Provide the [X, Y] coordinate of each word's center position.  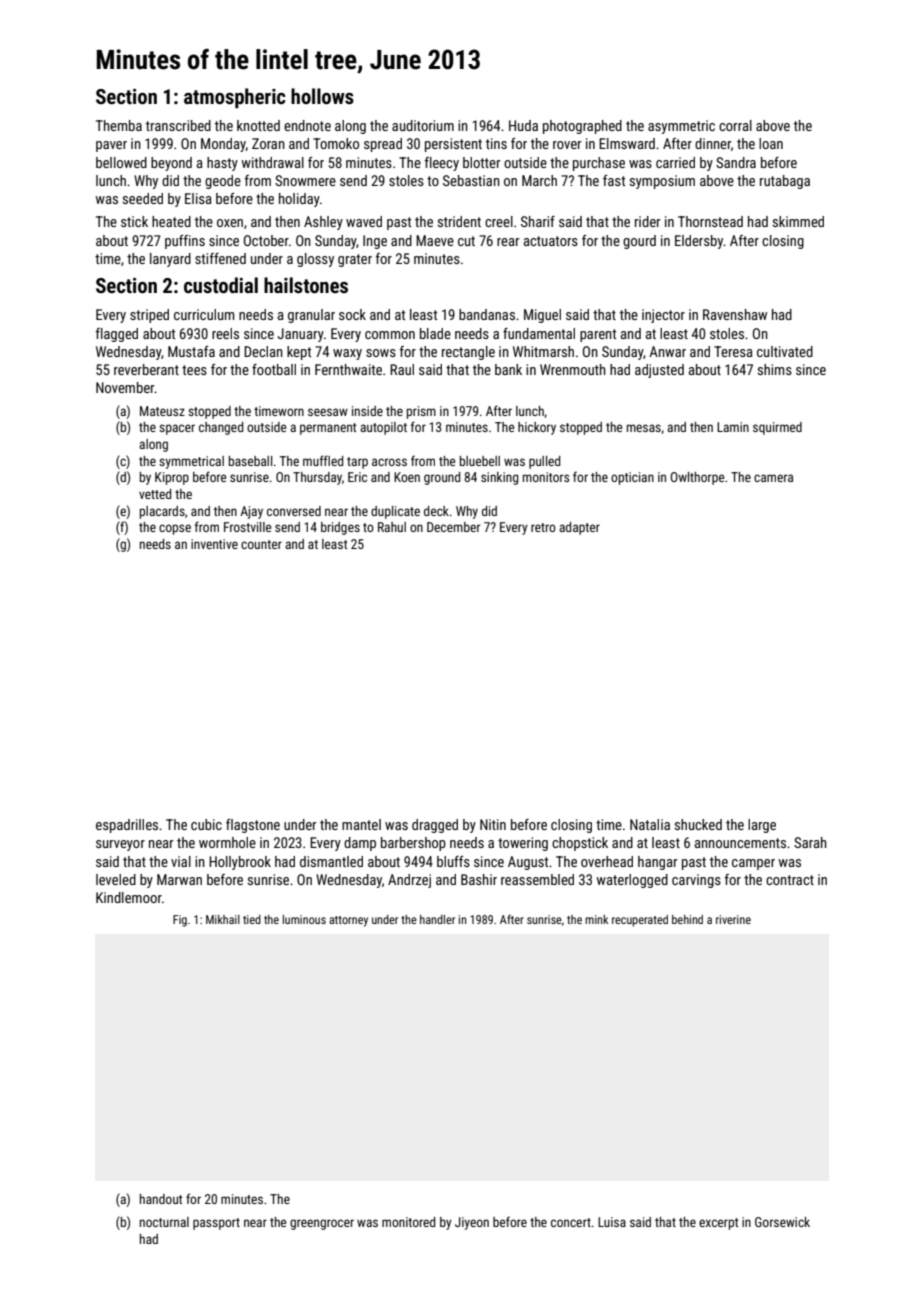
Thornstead [710, 221]
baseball [250, 461]
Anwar [667, 351]
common [390, 335]
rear [508, 242]
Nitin [493, 824]
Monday [223, 145]
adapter [579, 528]
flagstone [253, 826]
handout [161, 1199]
